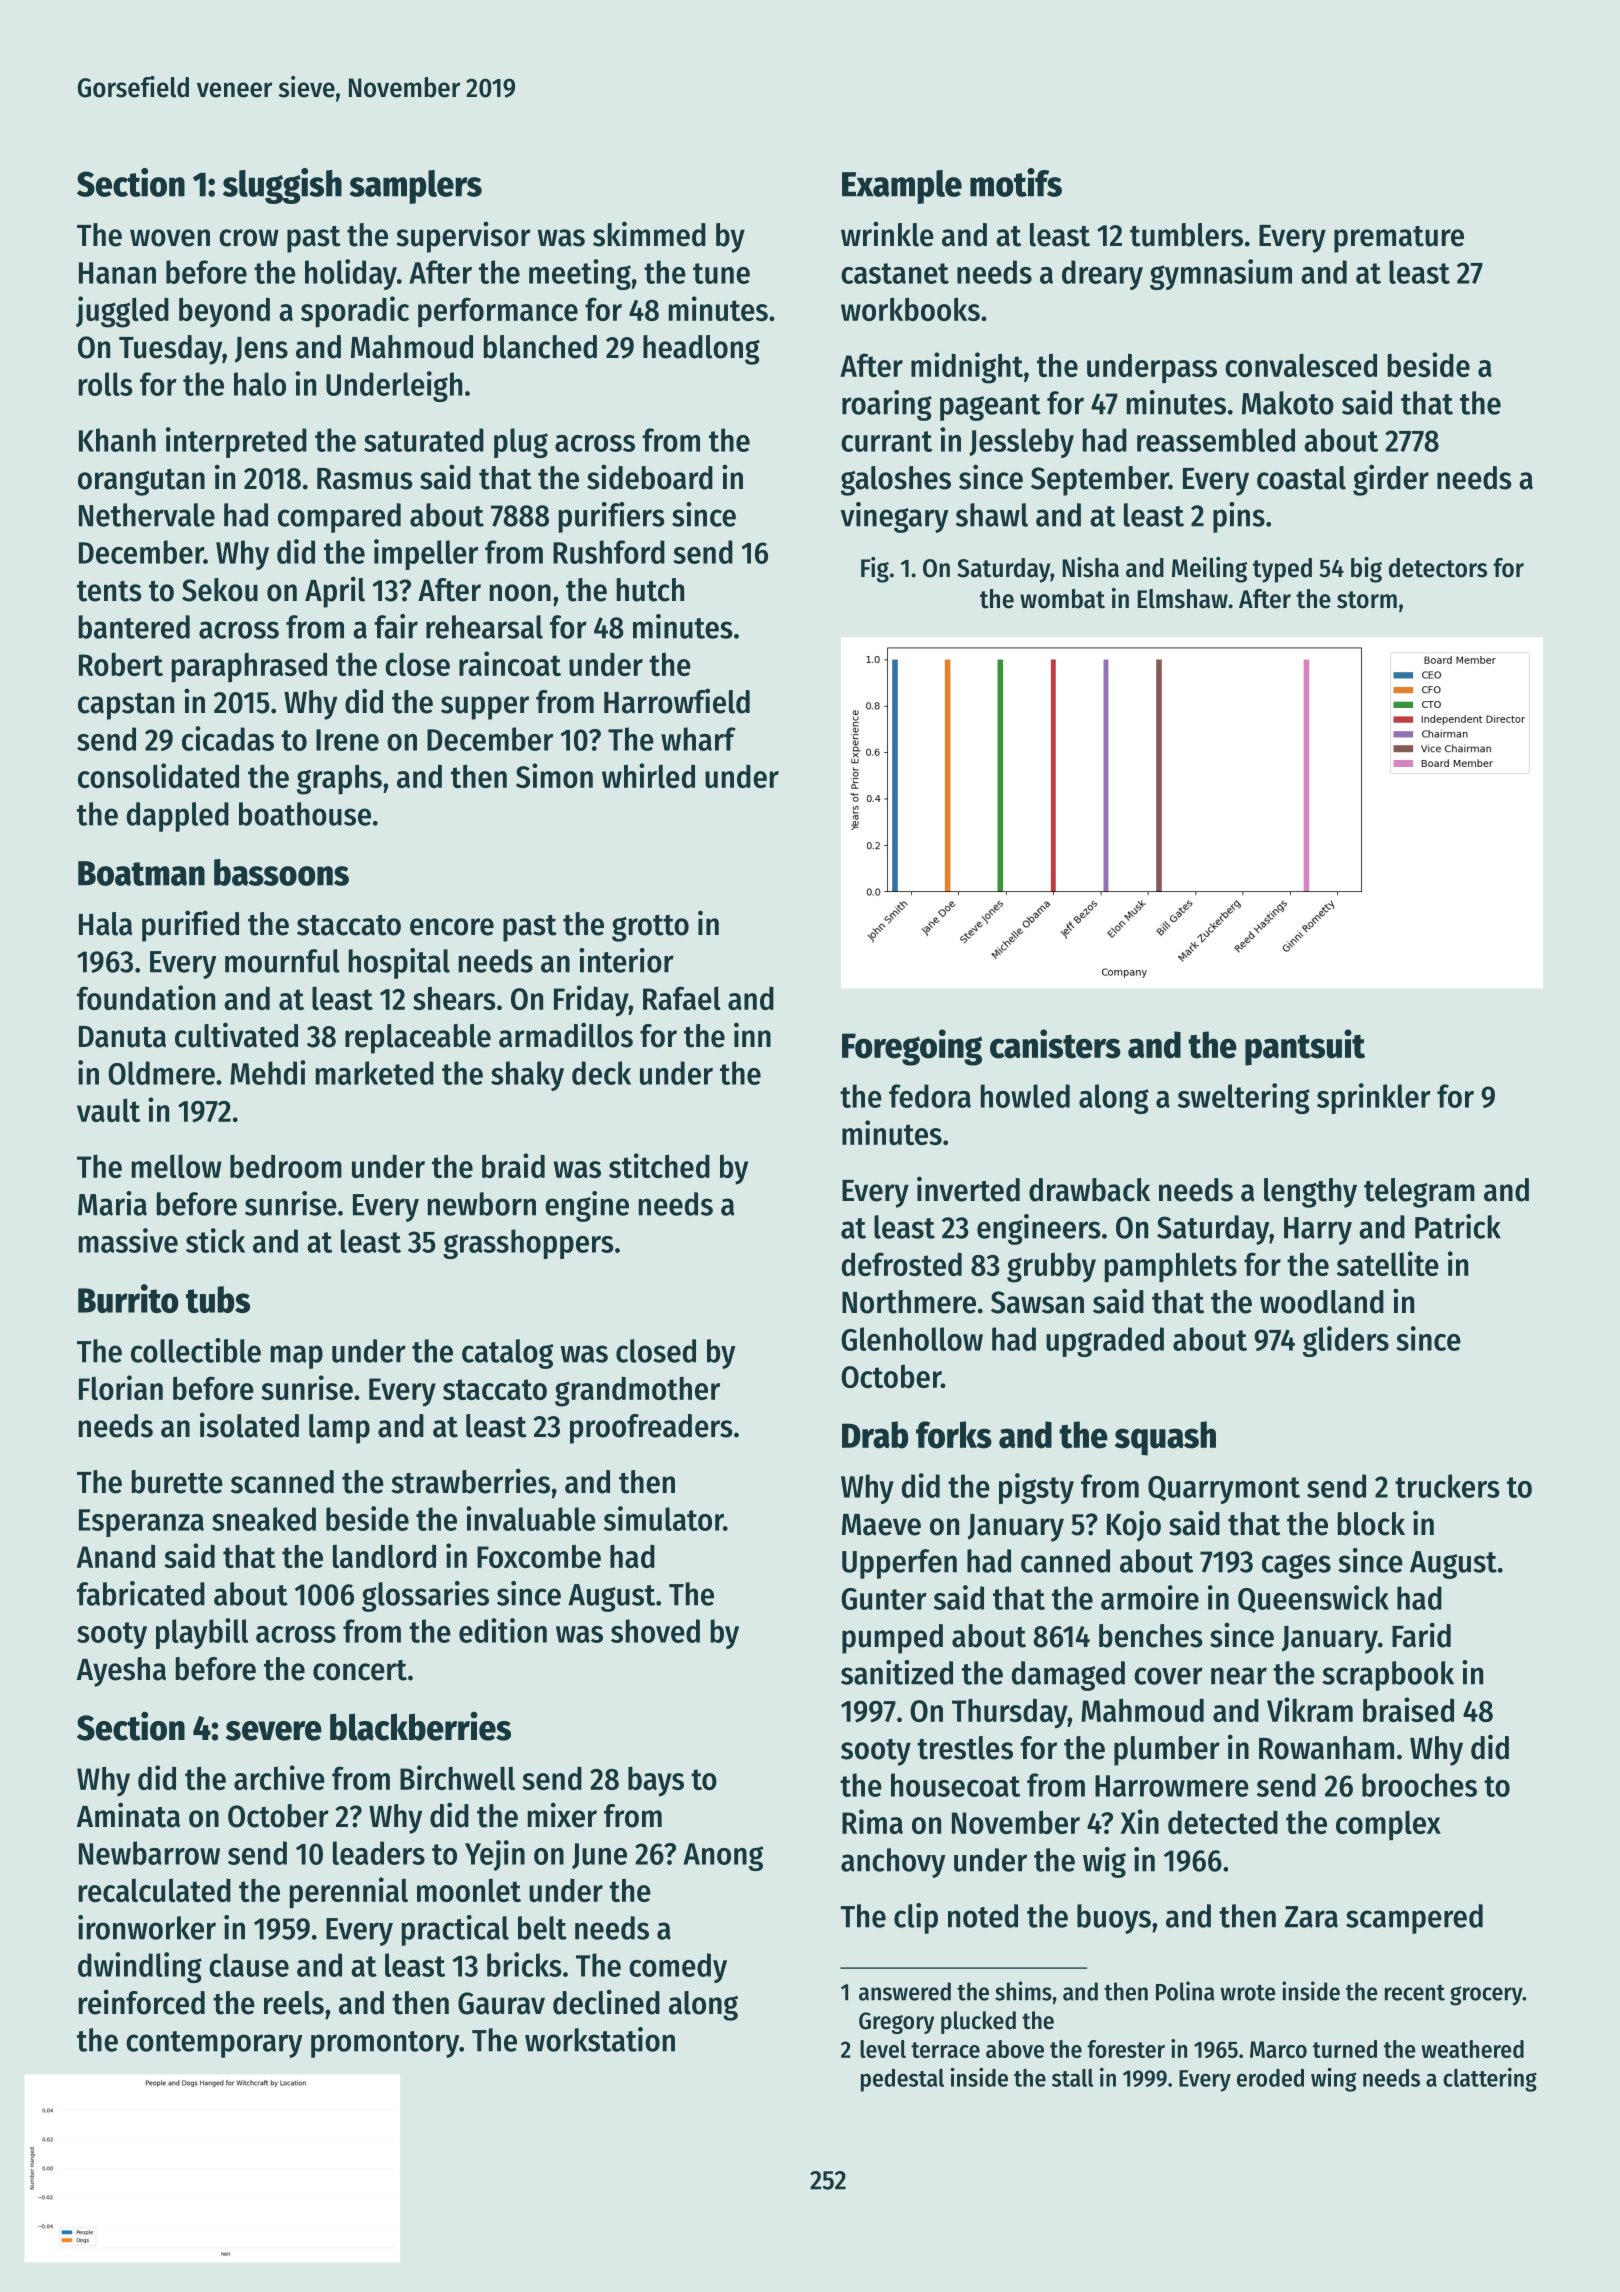 This document has height=2292, width=1620. I want to click on plucked, so click(978, 2022).
